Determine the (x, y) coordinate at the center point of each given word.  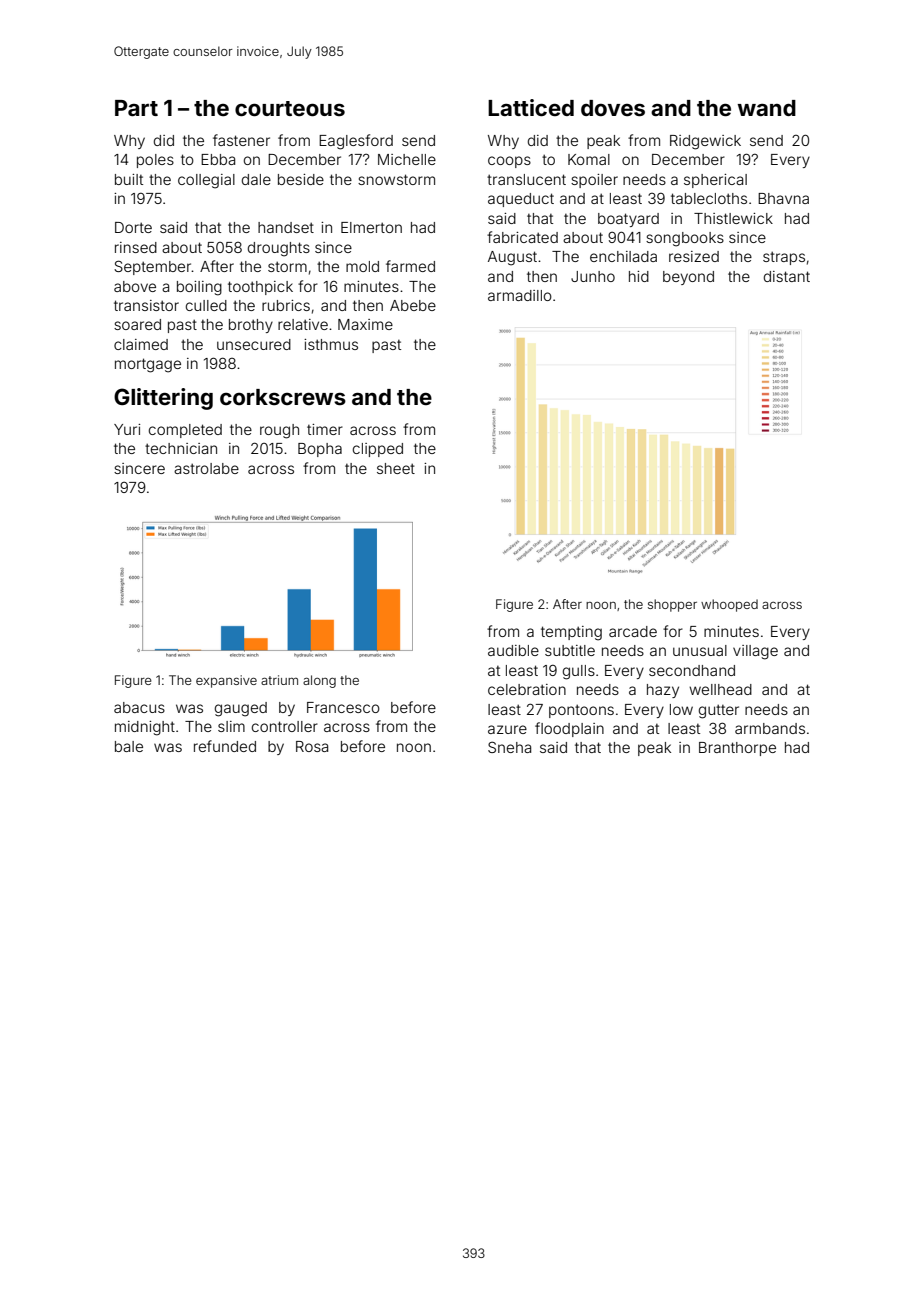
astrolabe (206, 468)
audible (513, 650)
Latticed (531, 107)
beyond (688, 278)
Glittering (163, 399)
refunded (225, 746)
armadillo (520, 295)
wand (766, 108)
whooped (729, 605)
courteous (290, 108)
